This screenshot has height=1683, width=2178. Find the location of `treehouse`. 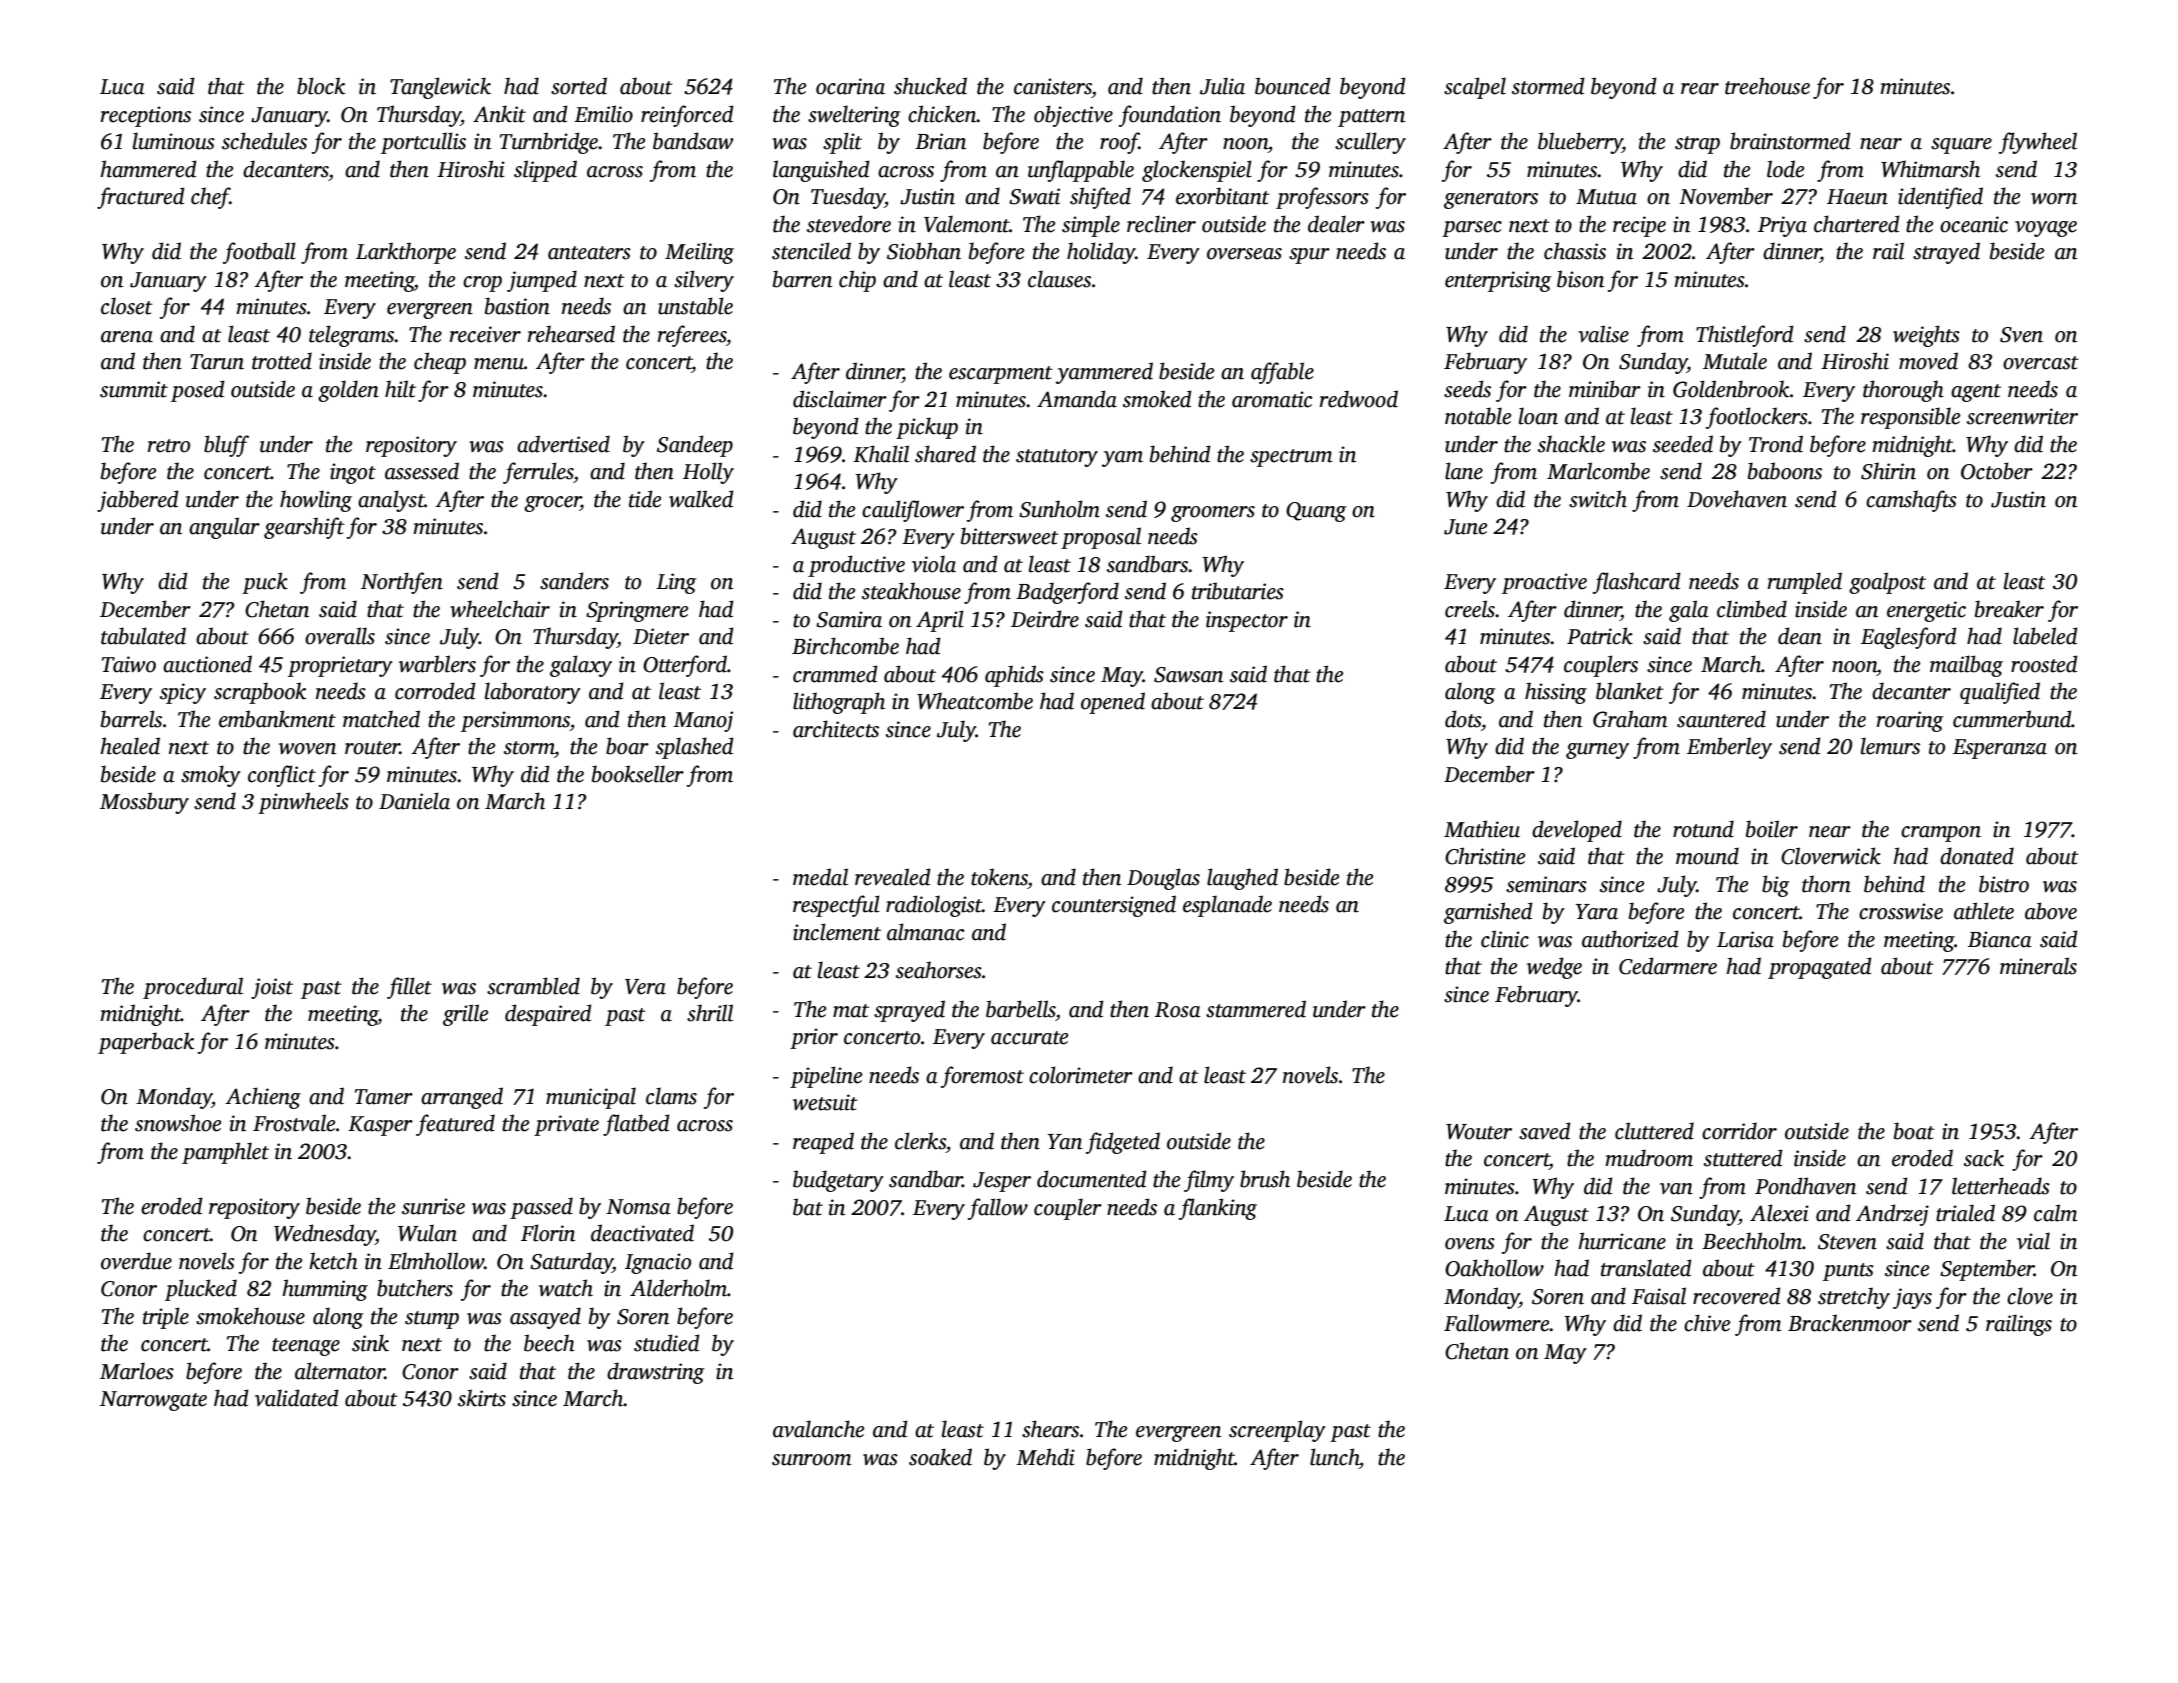

treehouse is located at coordinates (1767, 86).
